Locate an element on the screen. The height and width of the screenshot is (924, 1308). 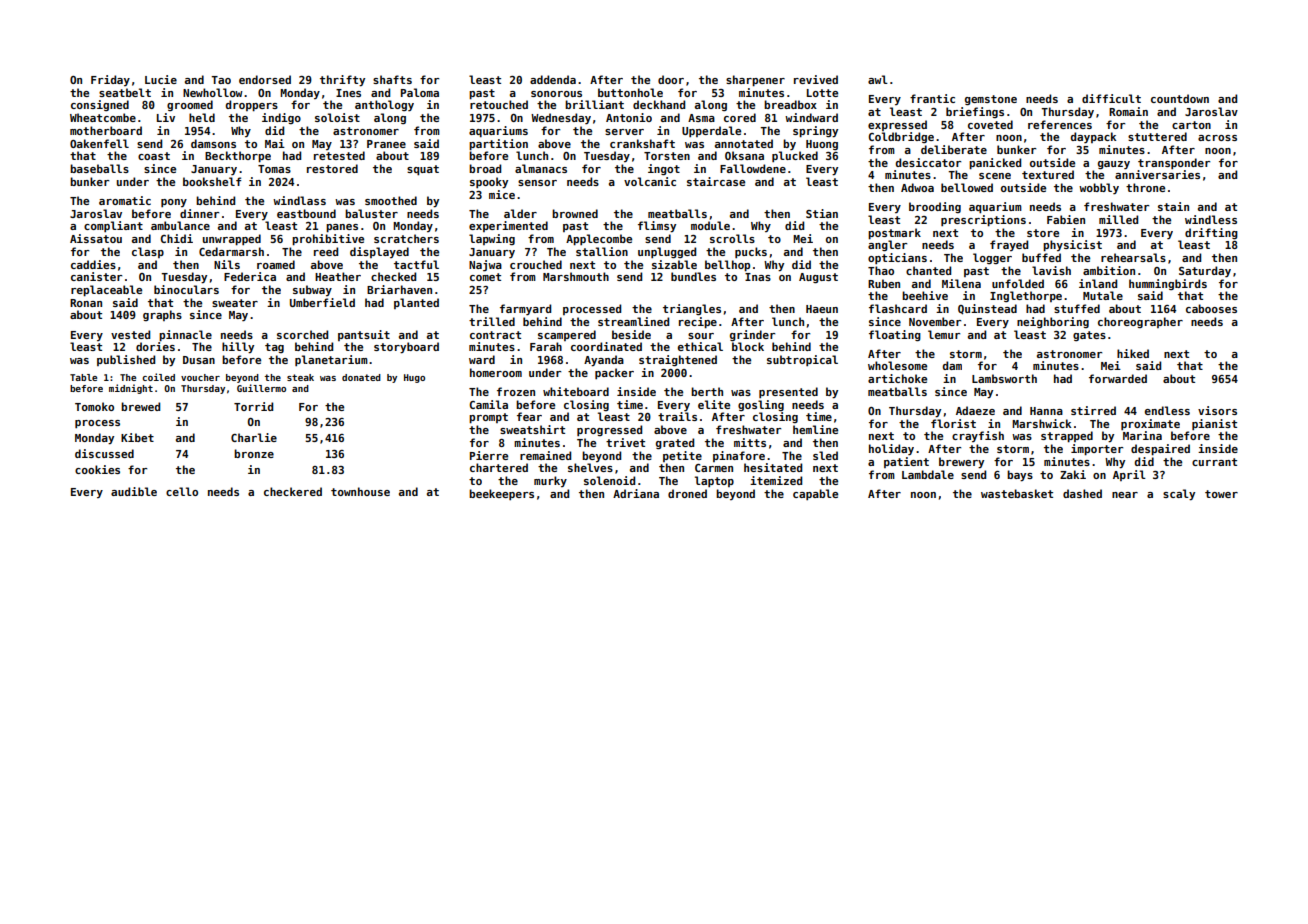
sweater is located at coordinates (235, 303).
